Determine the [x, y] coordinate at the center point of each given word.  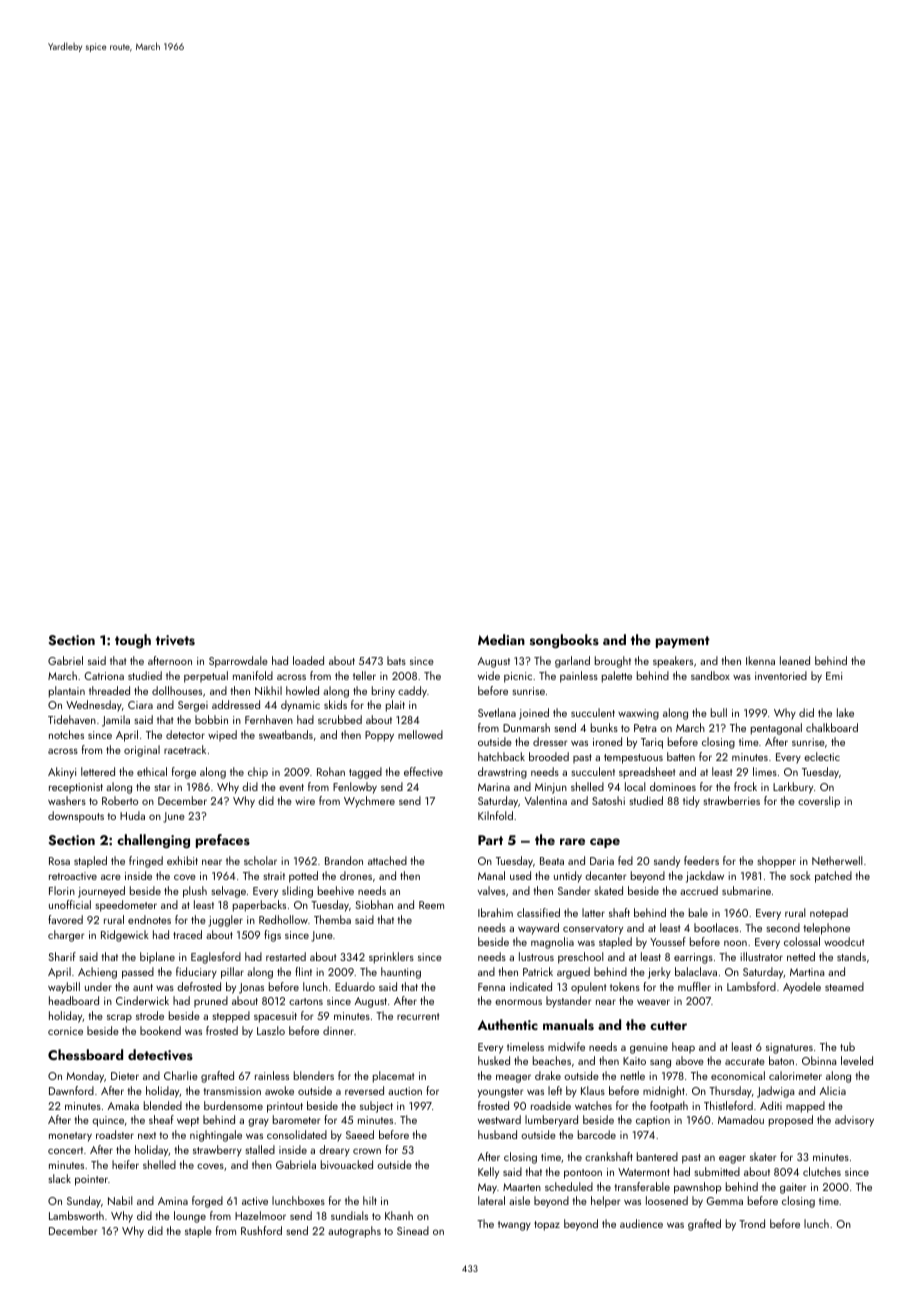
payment [683, 642]
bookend [160, 1030]
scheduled [569, 1186]
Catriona [104, 676]
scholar [260, 860]
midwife [566, 1046]
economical [738, 1075]
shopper [777, 862]
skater [763, 1156]
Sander [574, 890]
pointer [91, 1180]
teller [364, 675]
